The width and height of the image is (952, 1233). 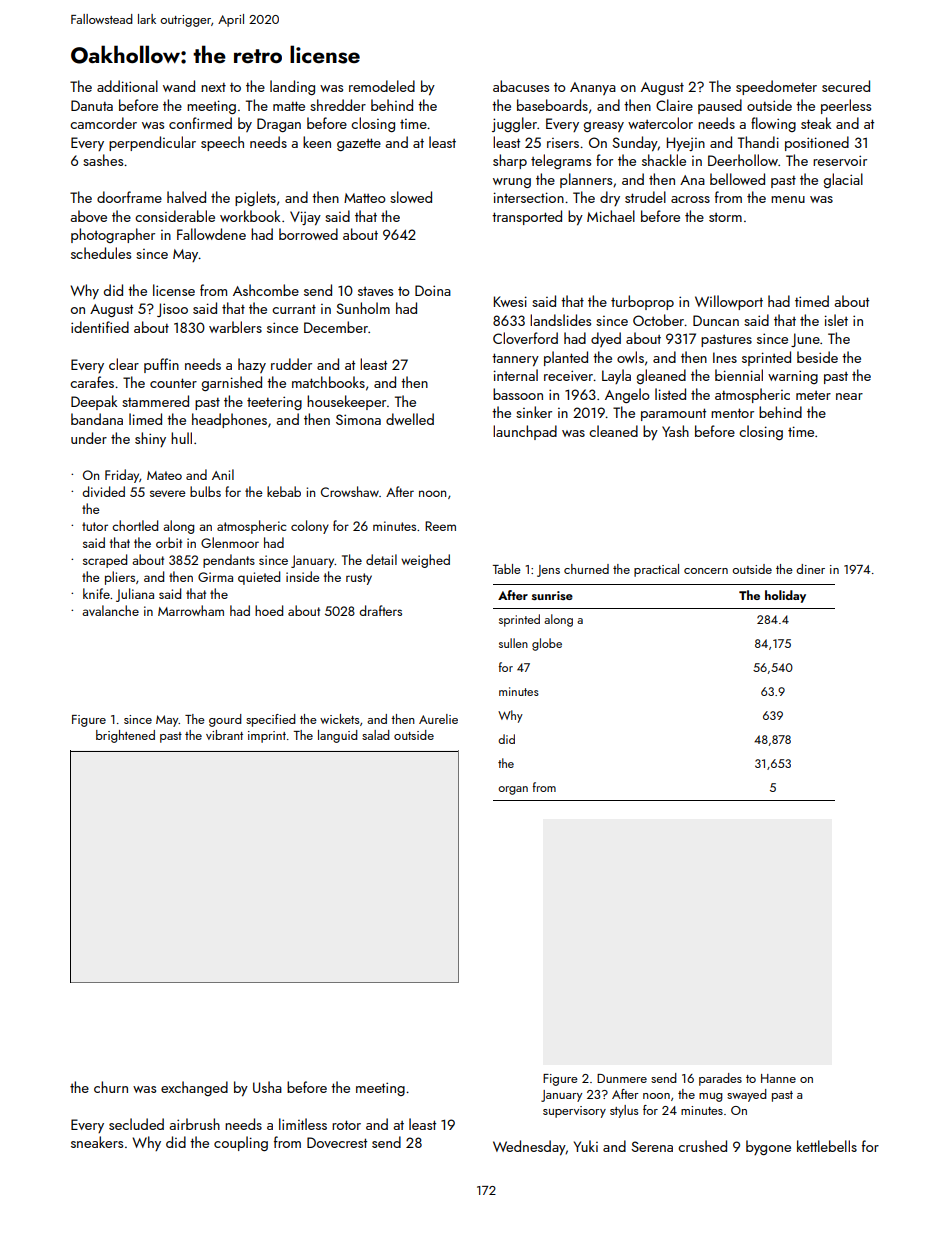 I want to click on Usha, so click(x=267, y=1087).
